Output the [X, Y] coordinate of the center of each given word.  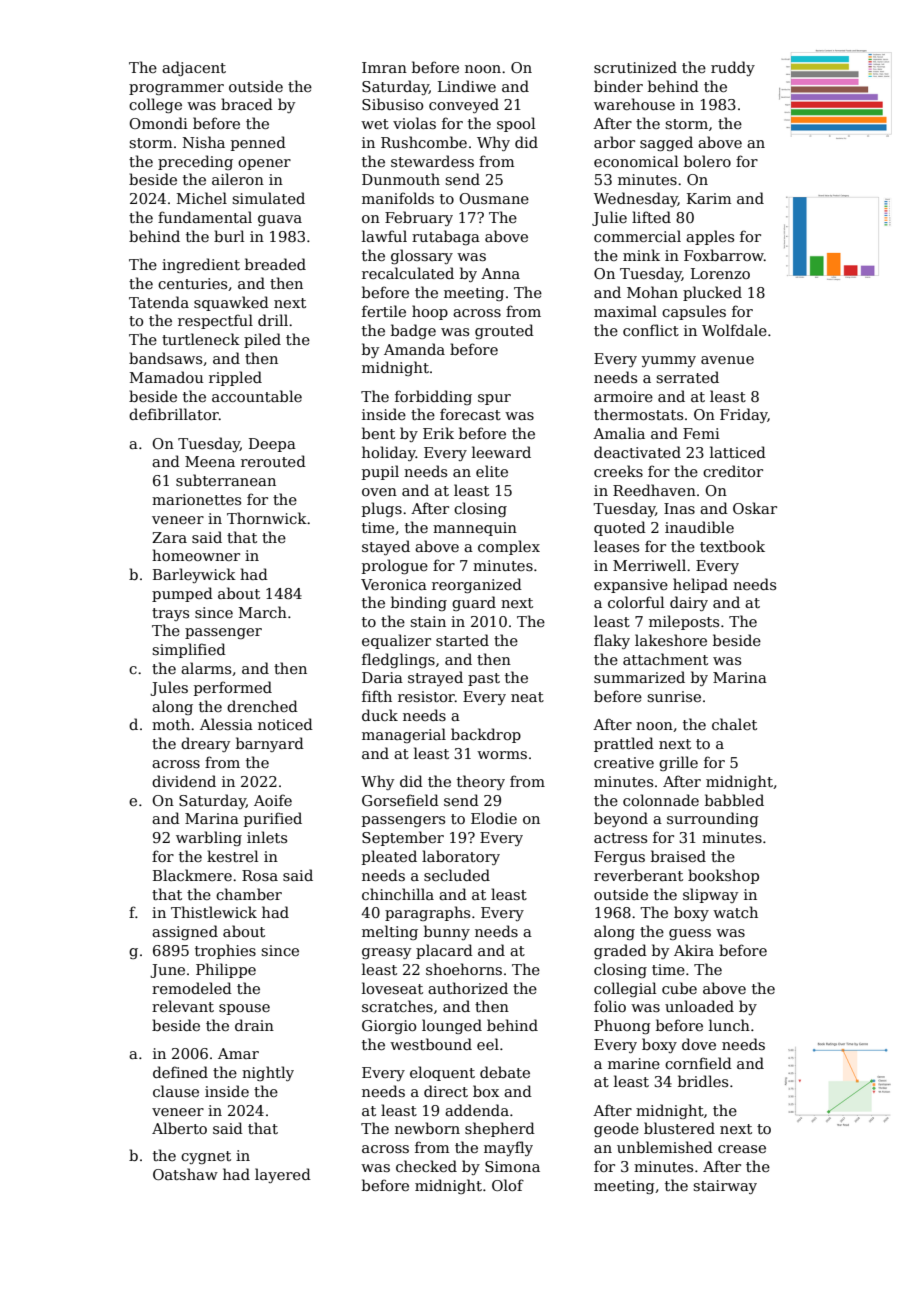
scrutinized [635, 67]
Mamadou [167, 377]
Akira [694, 950]
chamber [249, 894]
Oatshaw [185, 1174]
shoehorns [464, 969]
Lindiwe [467, 86]
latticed [738, 452]
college [155, 105]
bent [378, 433]
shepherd [500, 1129]
